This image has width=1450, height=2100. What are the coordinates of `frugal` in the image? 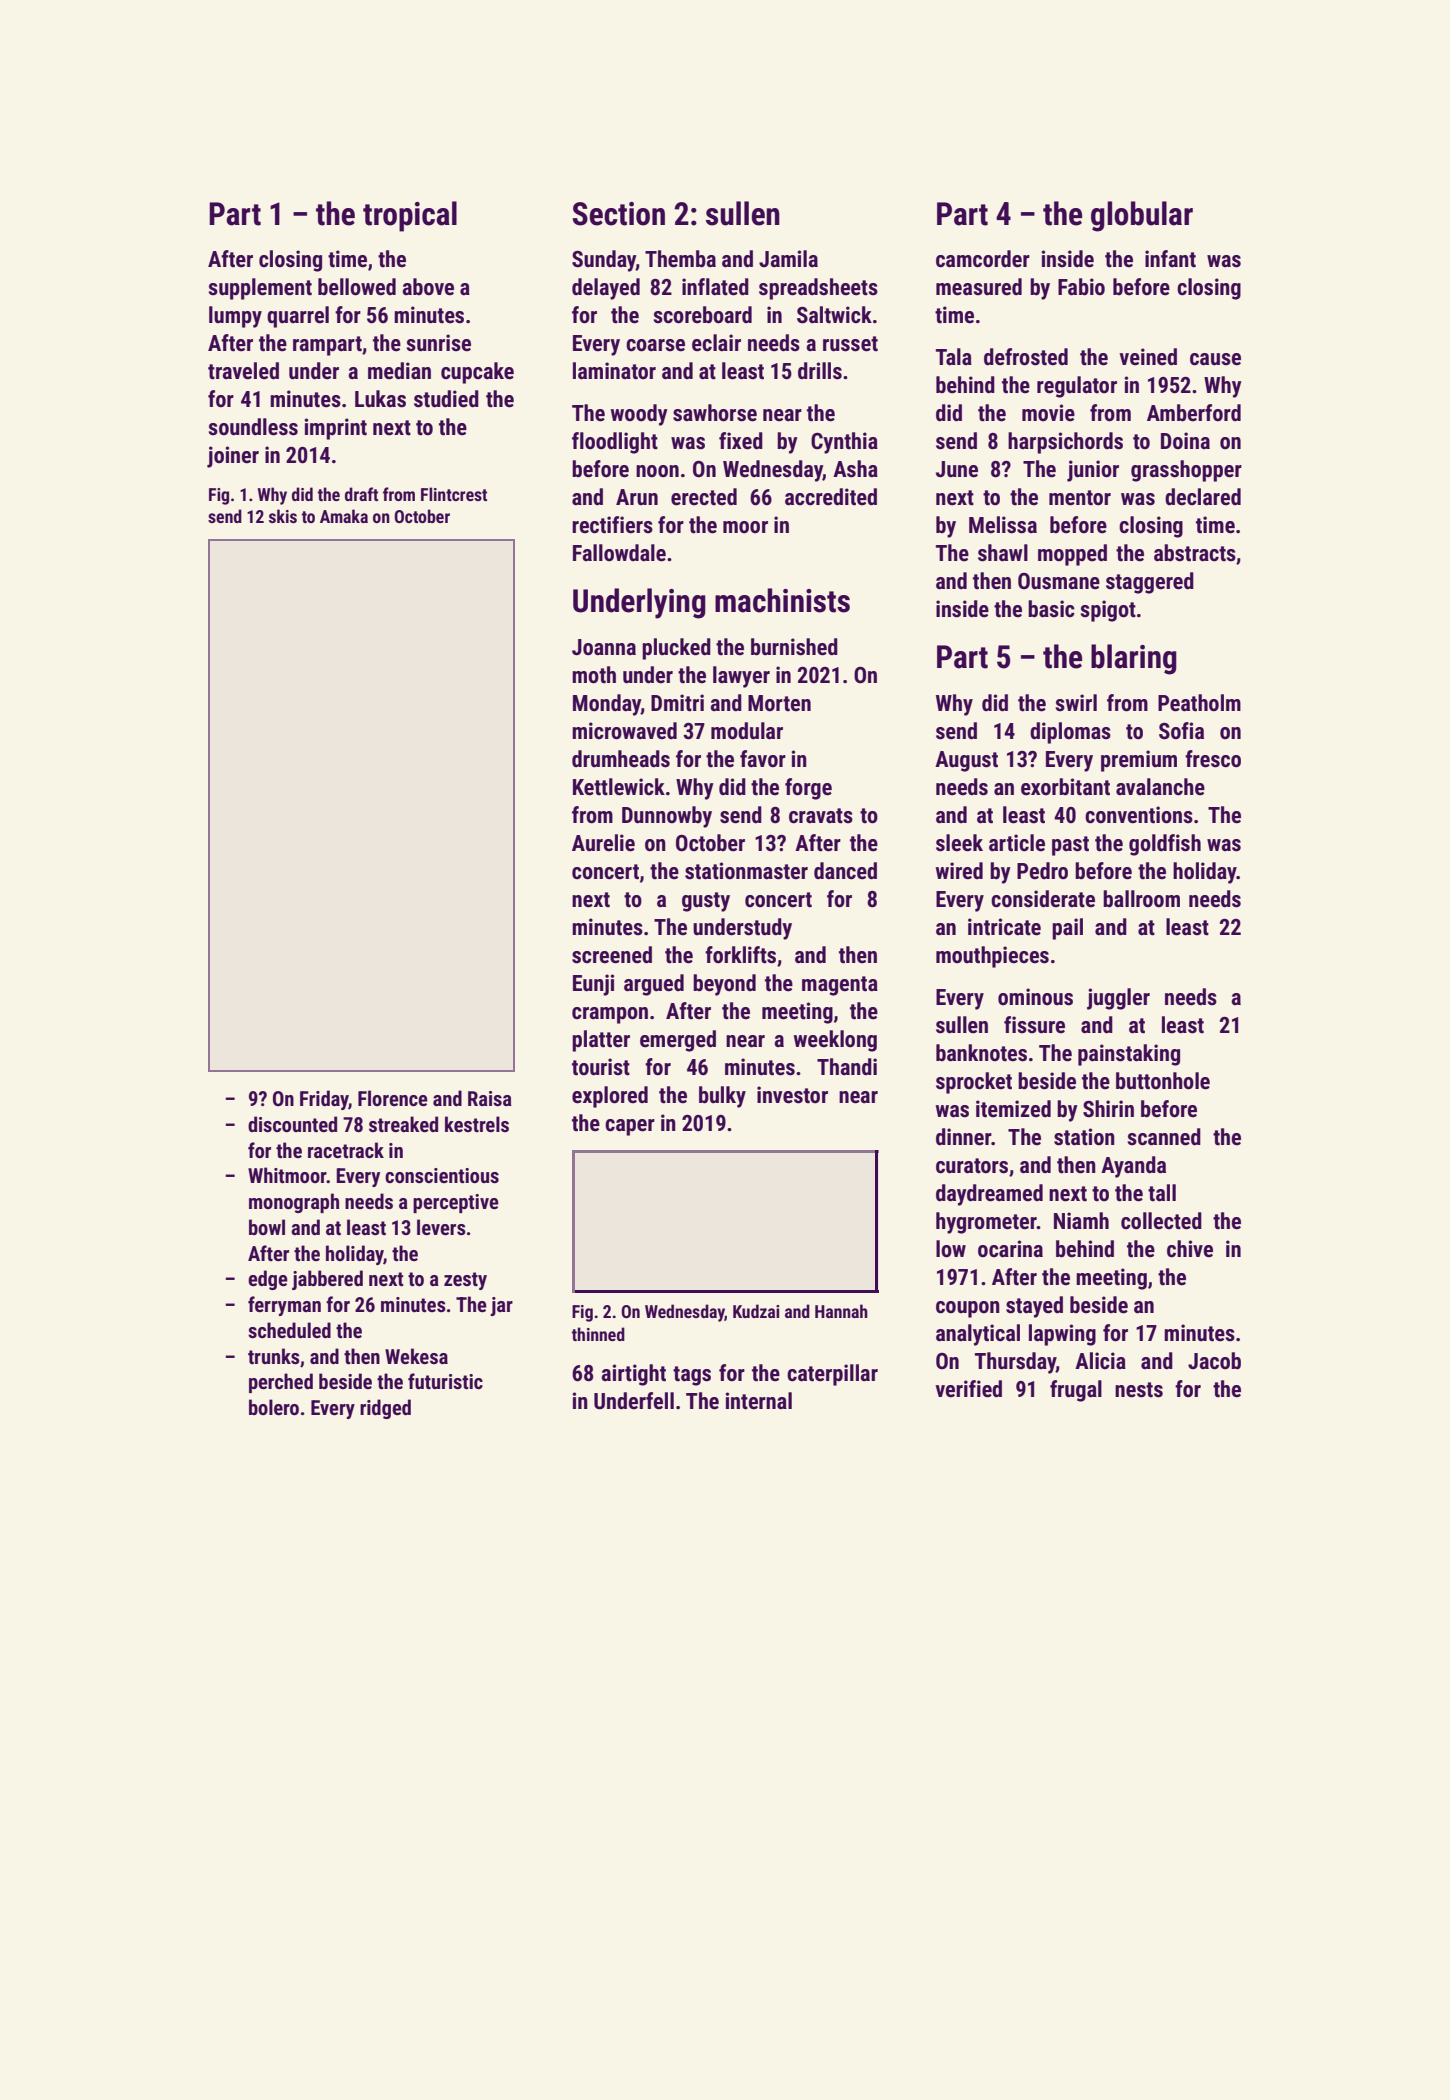 It's located at (1076, 1391).
